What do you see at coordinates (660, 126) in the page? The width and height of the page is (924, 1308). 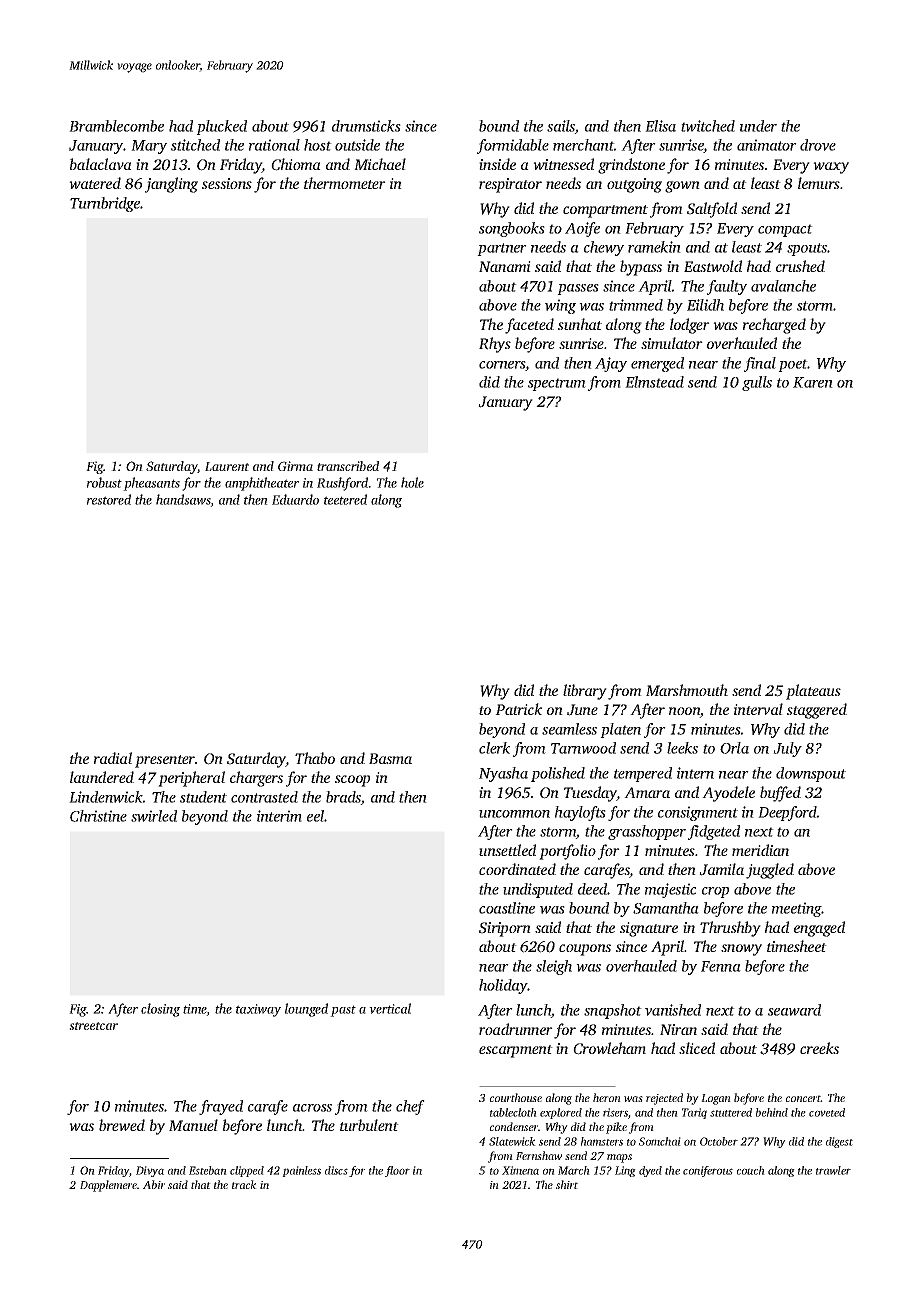 I see `Elisa` at bounding box center [660, 126].
